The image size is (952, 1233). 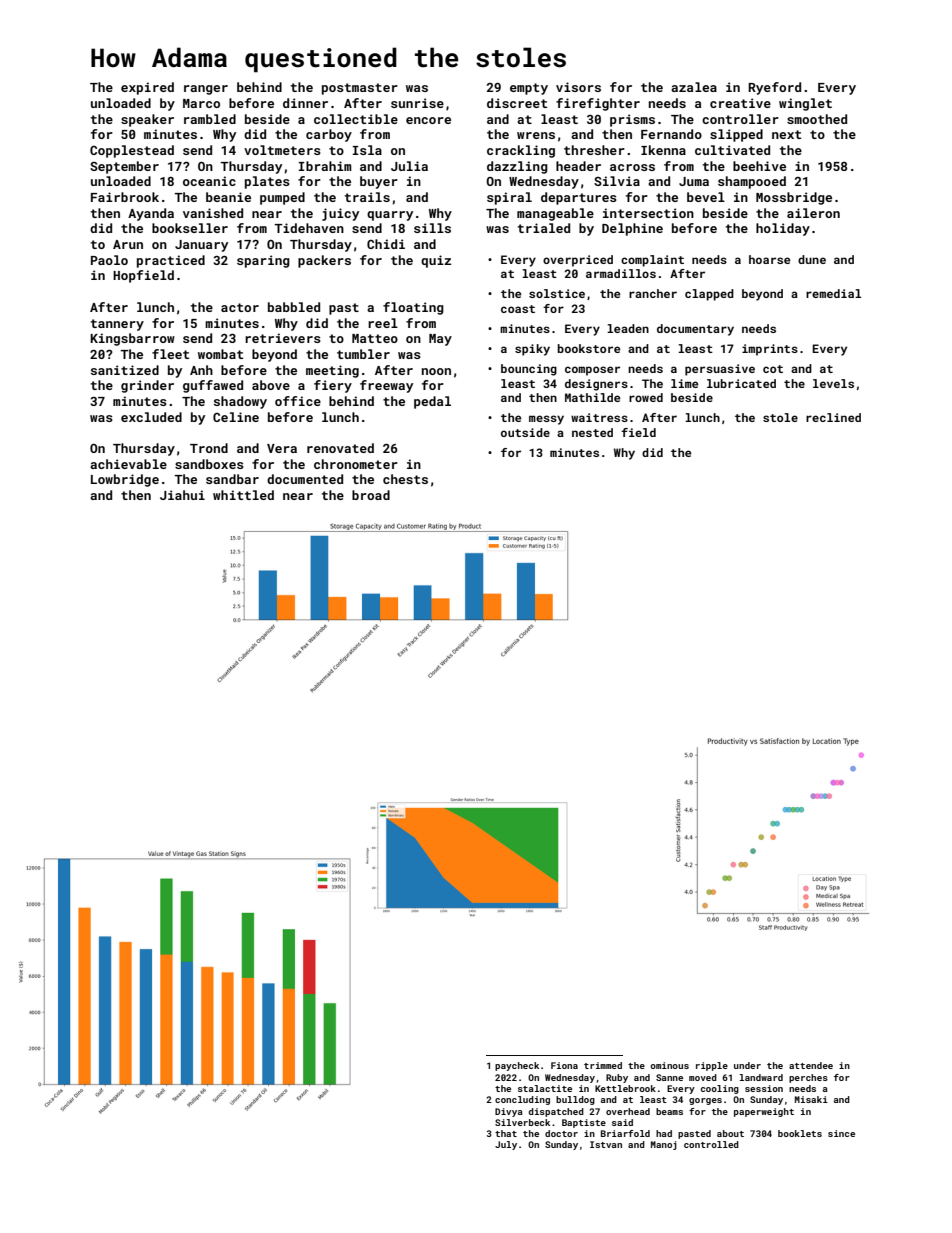 What do you see at coordinates (506, 1133) in the page?
I see `that` at bounding box center [506, 1133].
